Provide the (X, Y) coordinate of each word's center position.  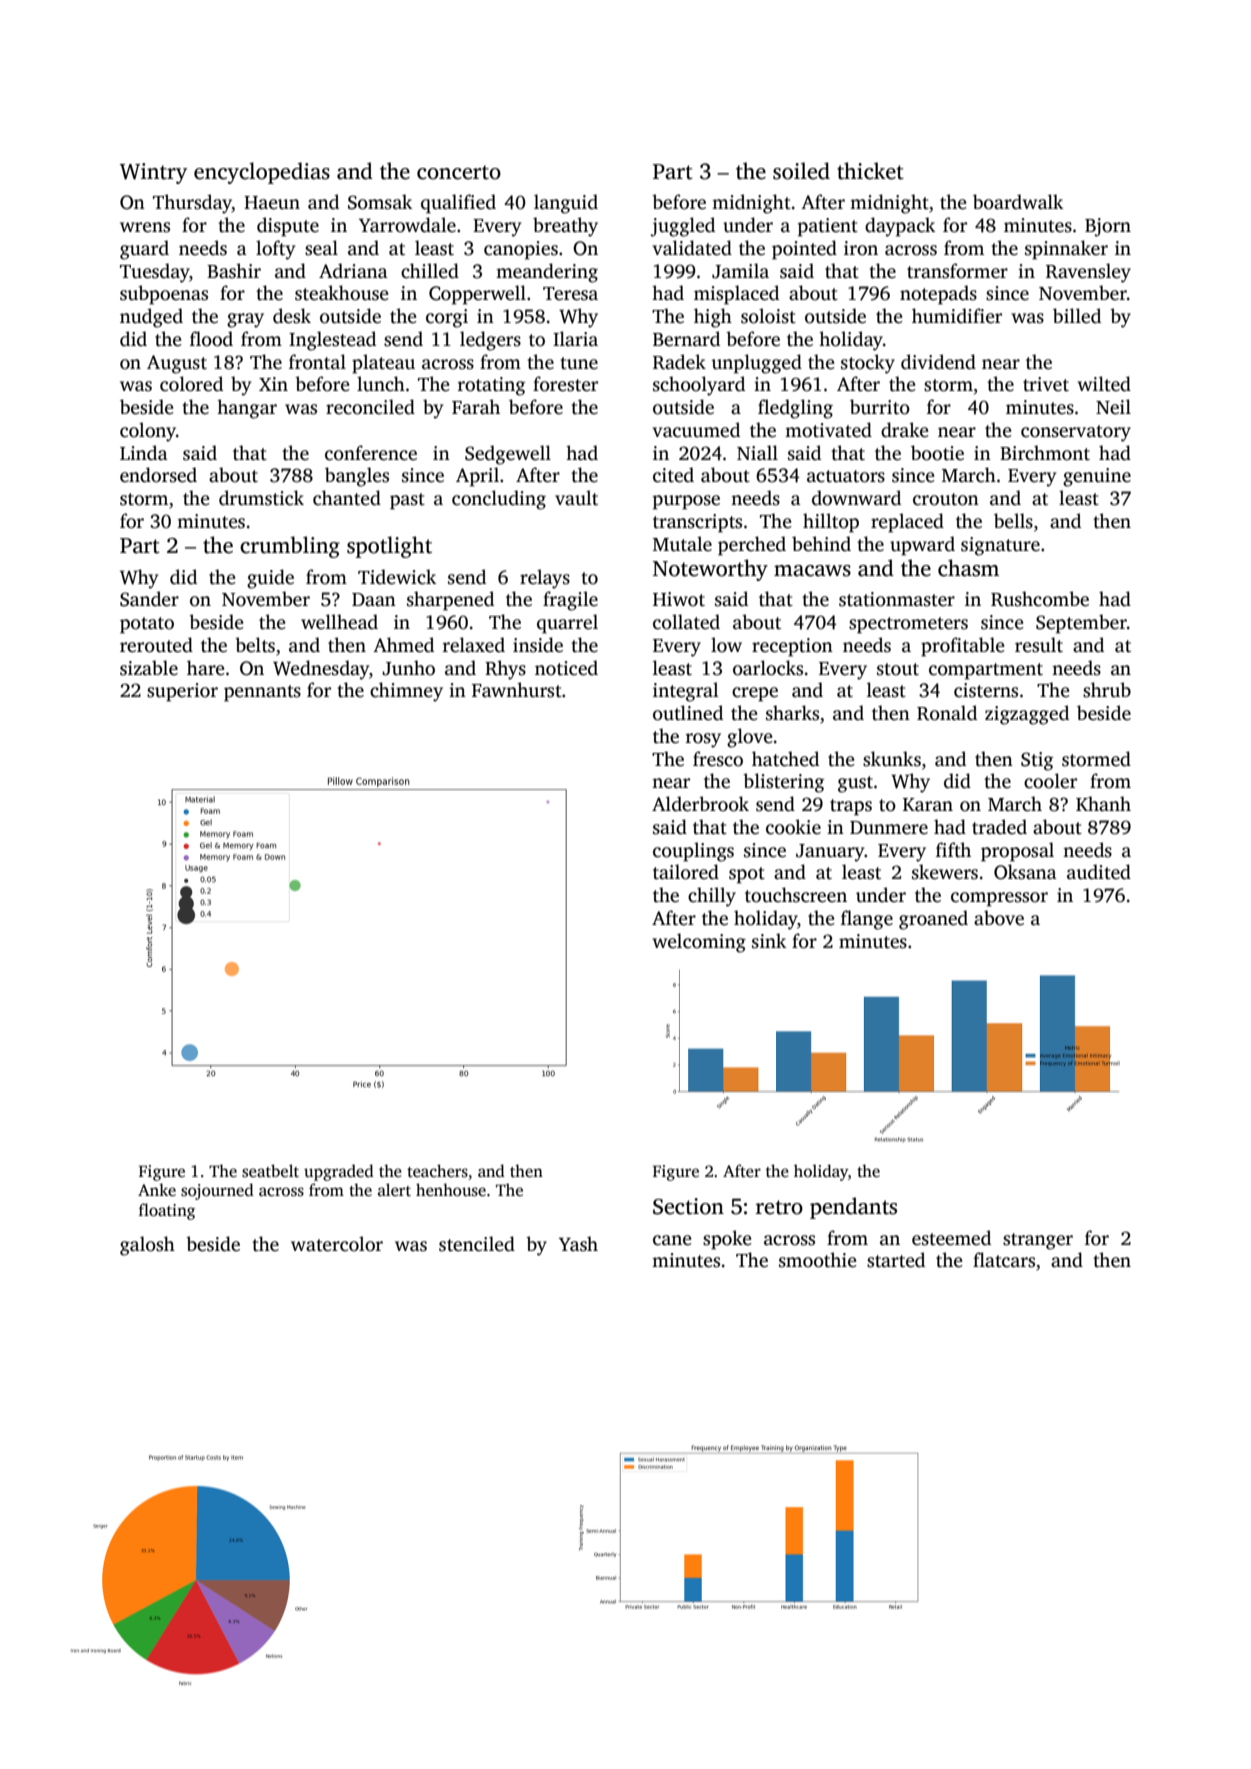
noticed (566, 668)
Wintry (153, 173)
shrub (1107, 690)
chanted (347, 498)
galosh (147, 1246)
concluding (499, 500)
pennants (262, 693)
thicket (870, 171)
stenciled (477, 1244)
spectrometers (908, 625)
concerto (459, 172)
